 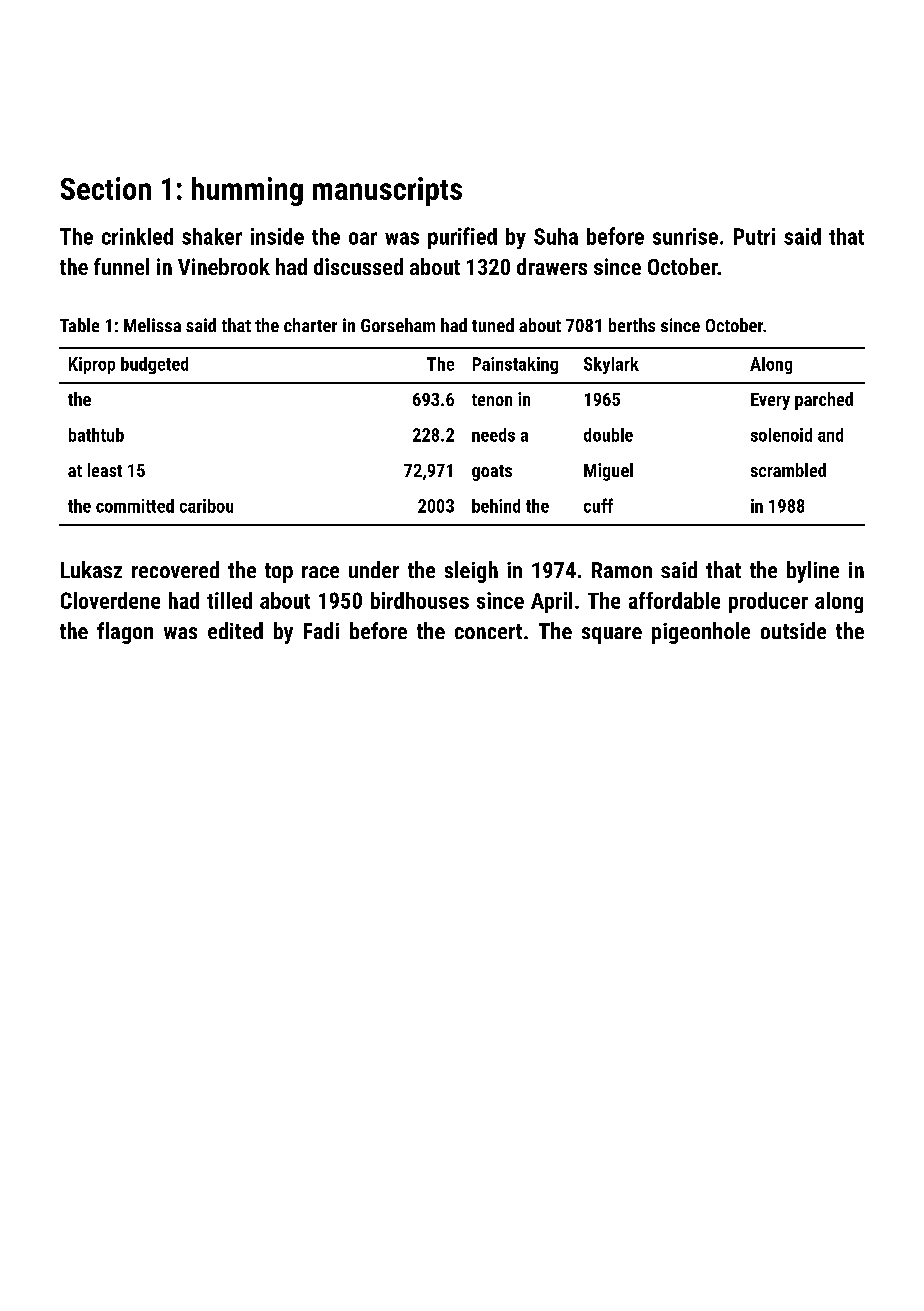 I want to click on April, so click(x=551, y=602).
